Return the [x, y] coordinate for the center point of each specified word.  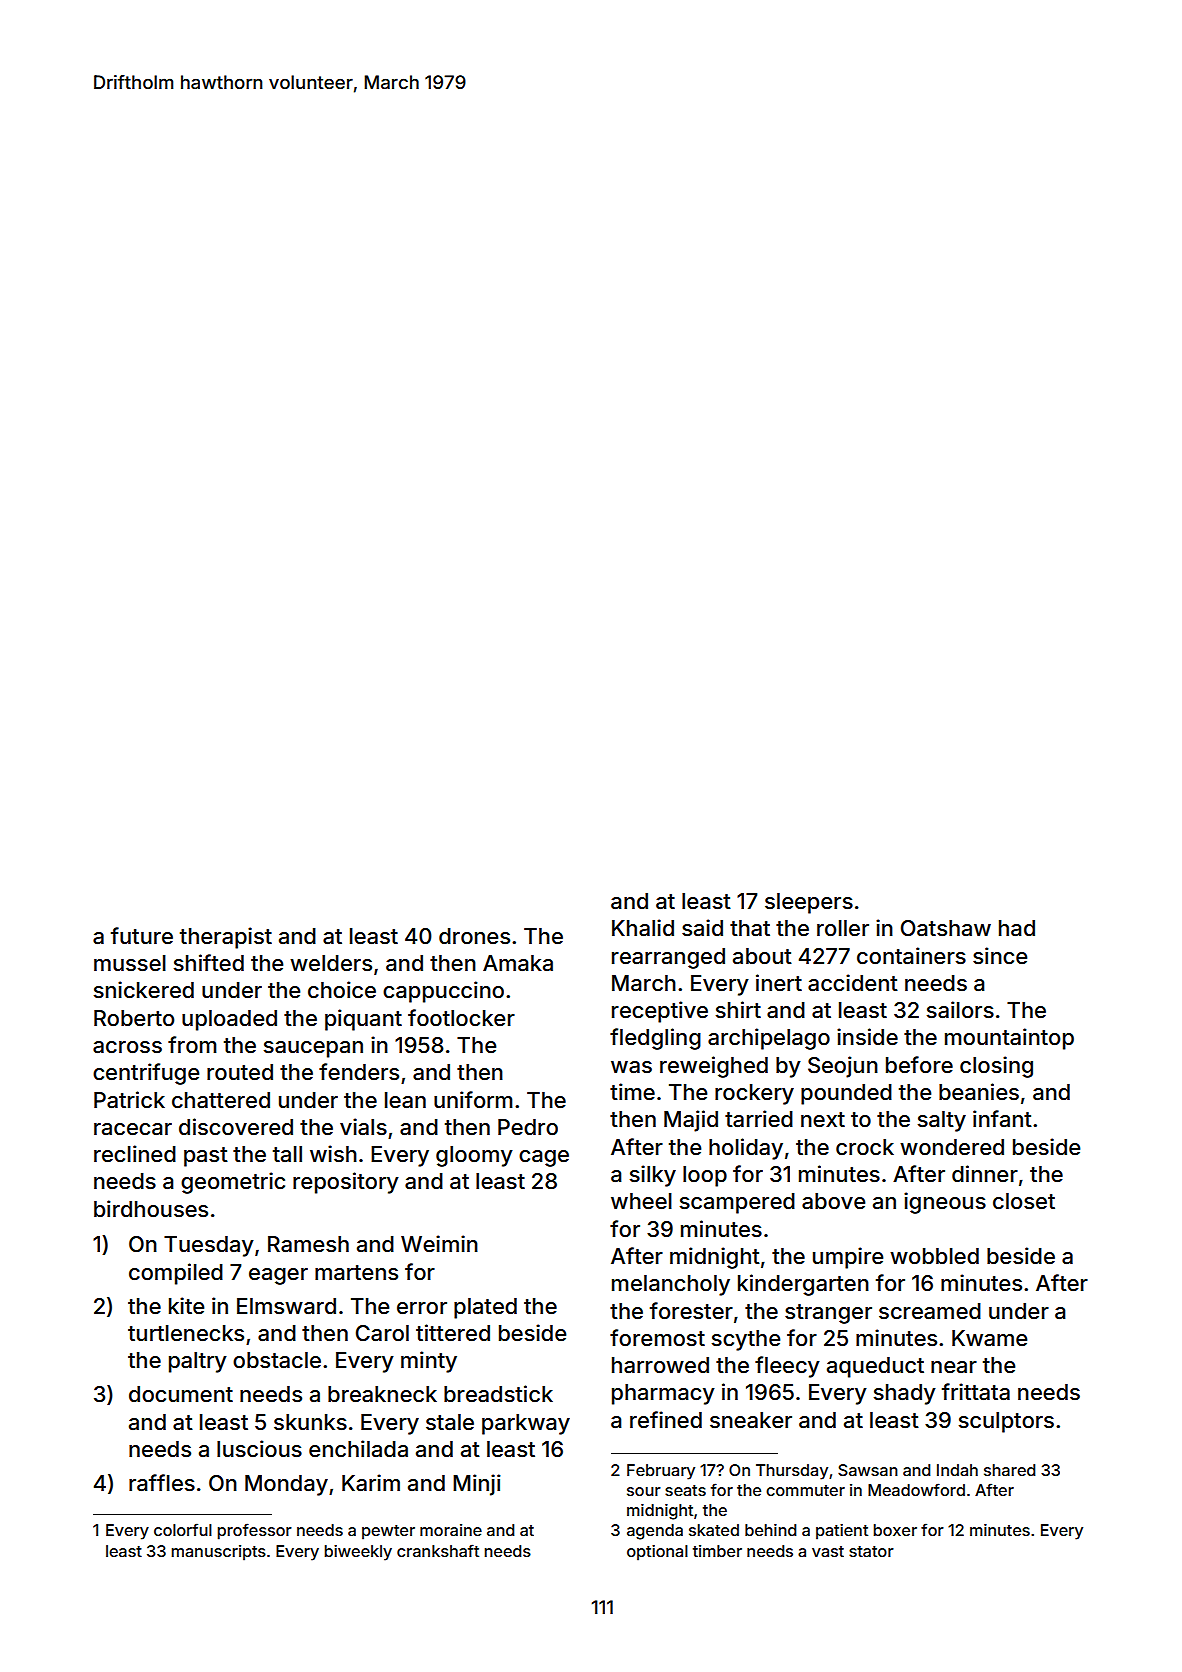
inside [867, 1037]
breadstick [498, 1394]
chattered [221, 1100]
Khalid [643, 928]
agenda [655, 1532]
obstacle [277, 1360]
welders [331, 963]
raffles [162, 1483]
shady [905, 1394]
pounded [846, 1094]
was [631, 1067]
